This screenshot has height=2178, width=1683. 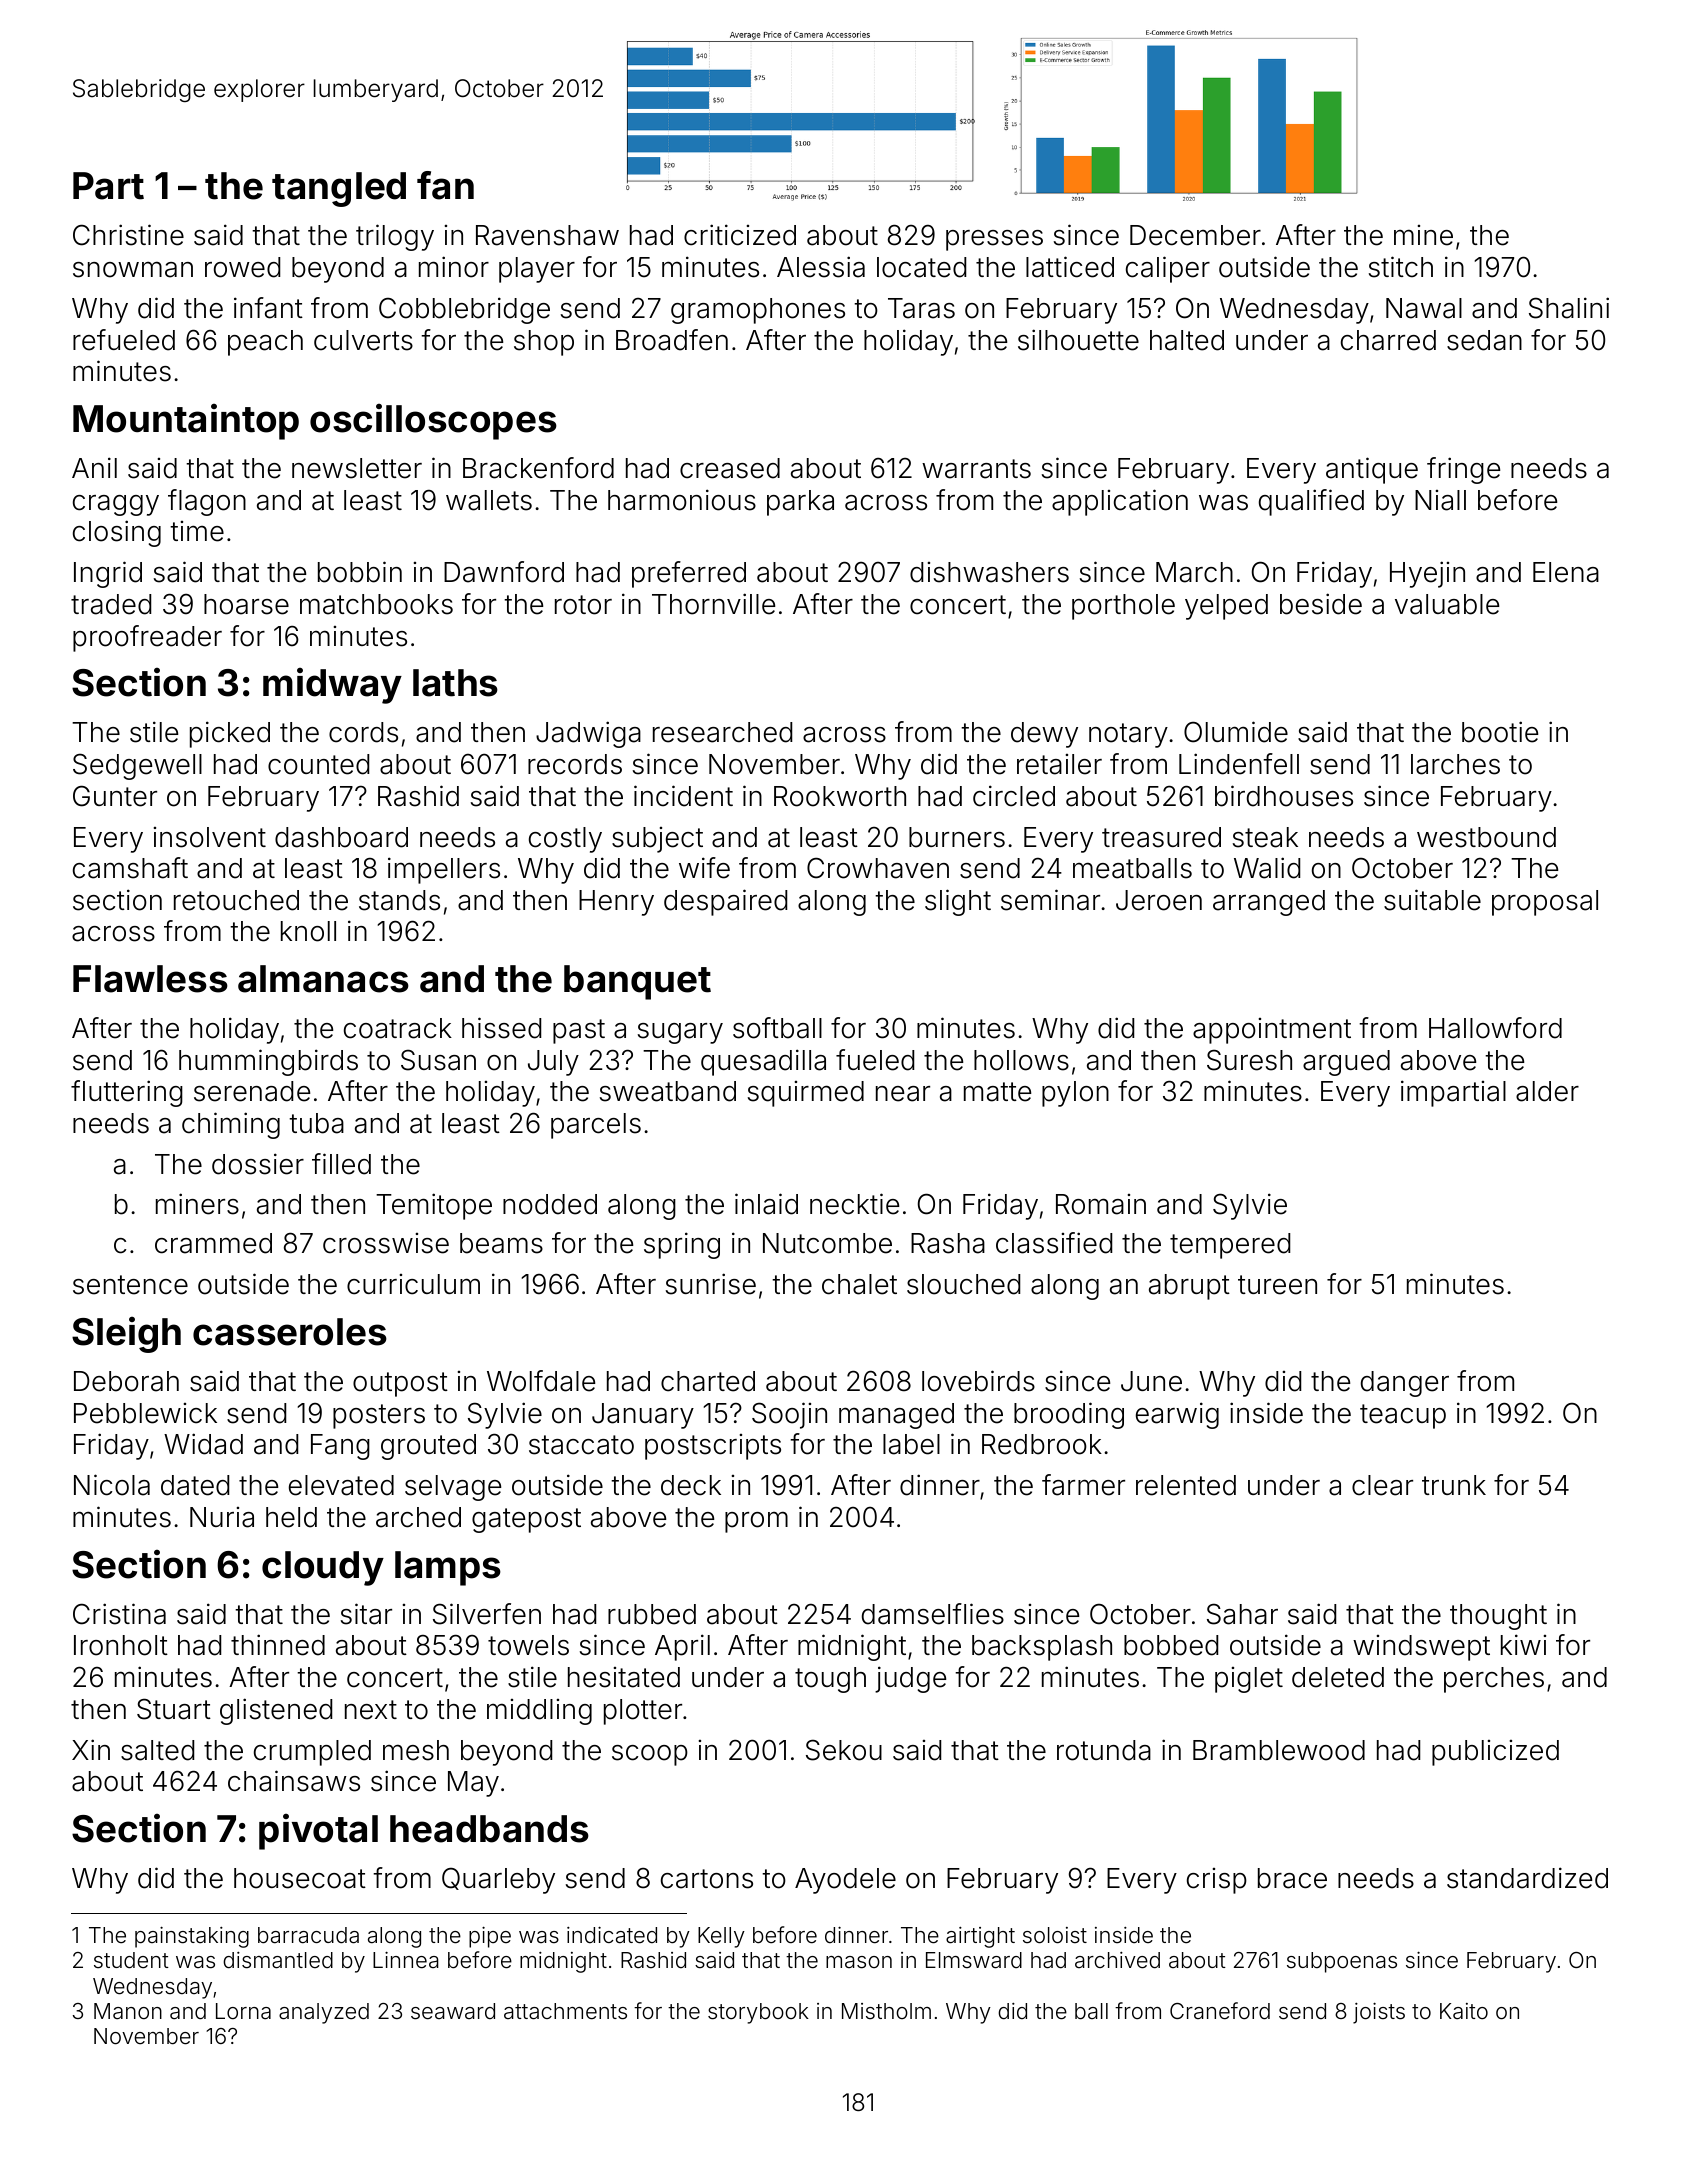 What do you see at coordinates (691, 1485) in the screenshot?
I see `deck` at bounding box center [691, 1485].
